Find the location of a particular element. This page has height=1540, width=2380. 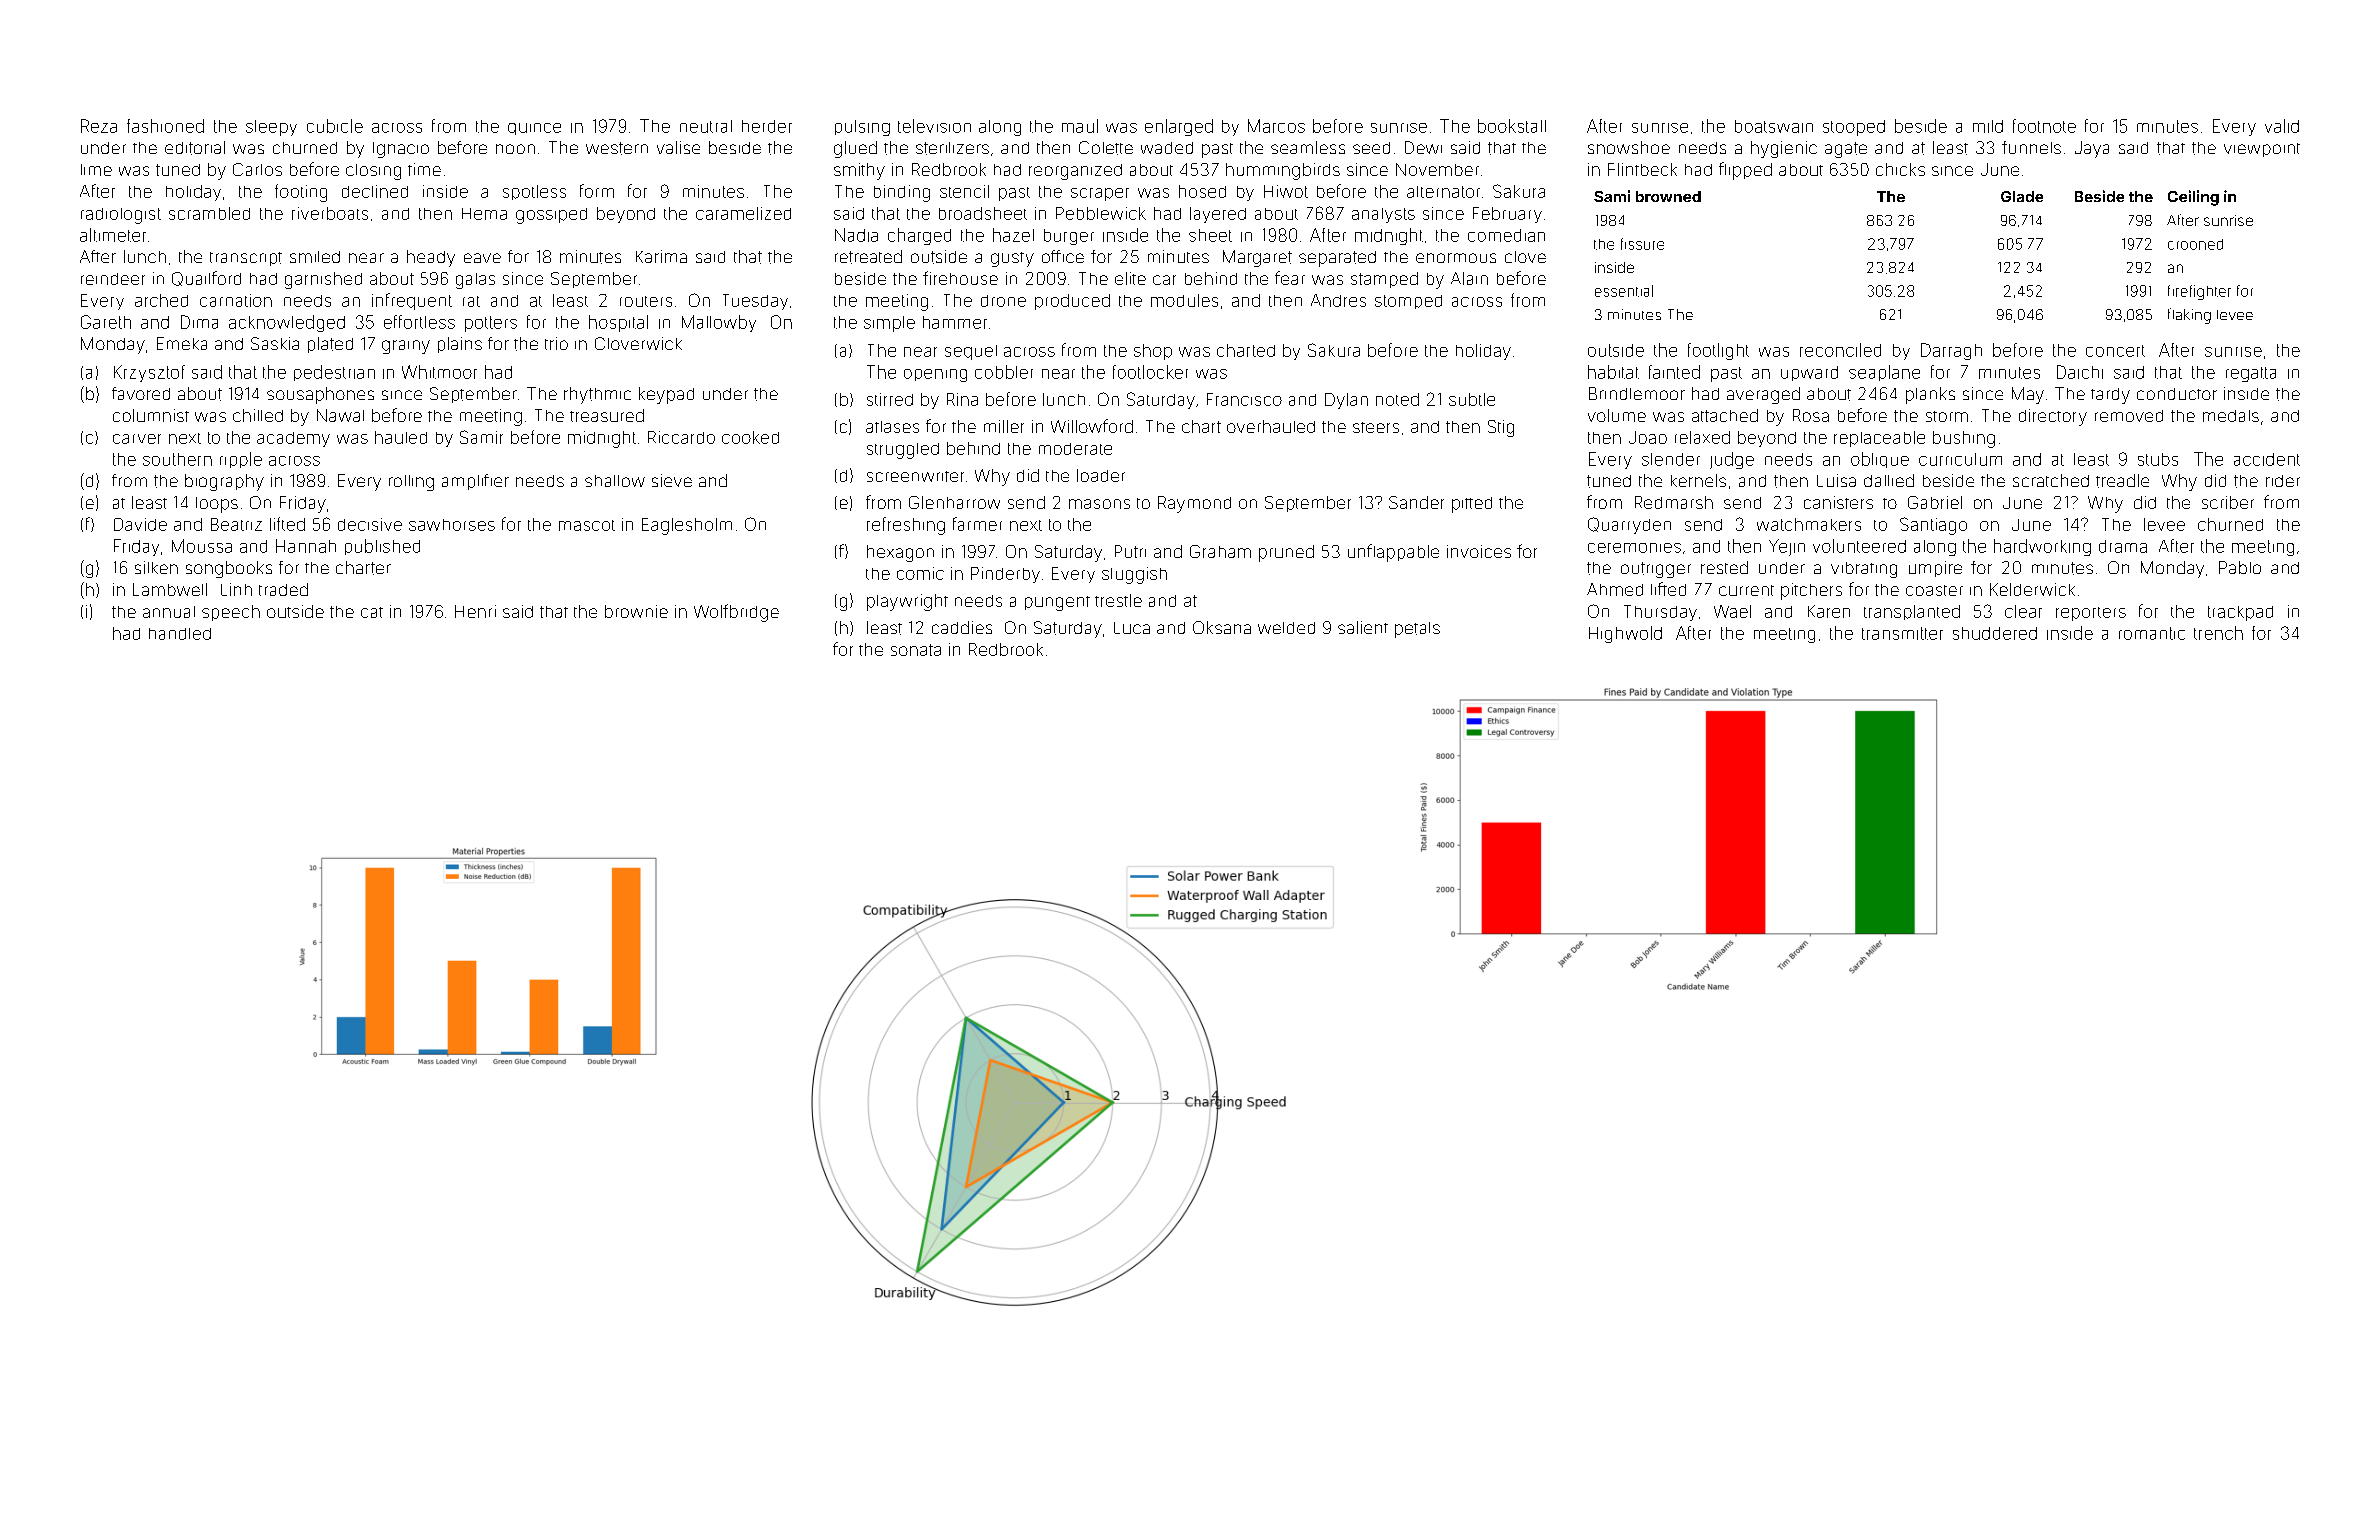

Pebblewick is located at coordinates (1101, 213).
